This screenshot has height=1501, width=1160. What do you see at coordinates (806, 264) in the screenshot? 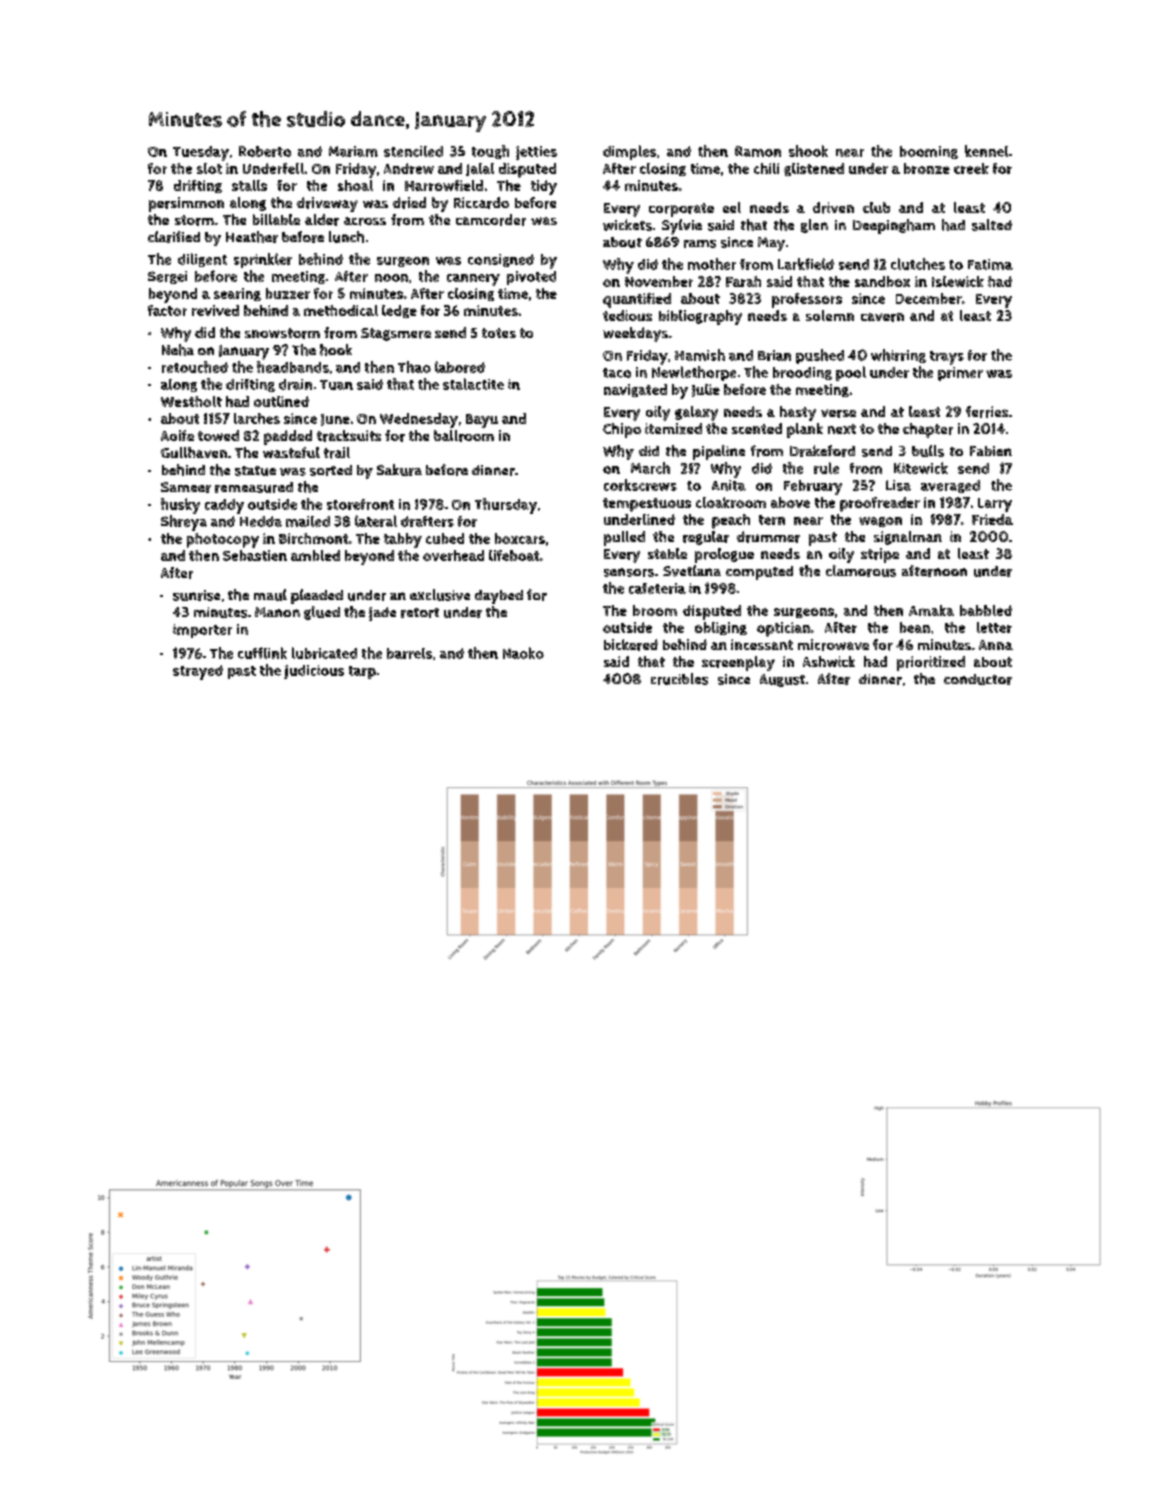
I see `Larkfield` at bounding box center [806, 264].
